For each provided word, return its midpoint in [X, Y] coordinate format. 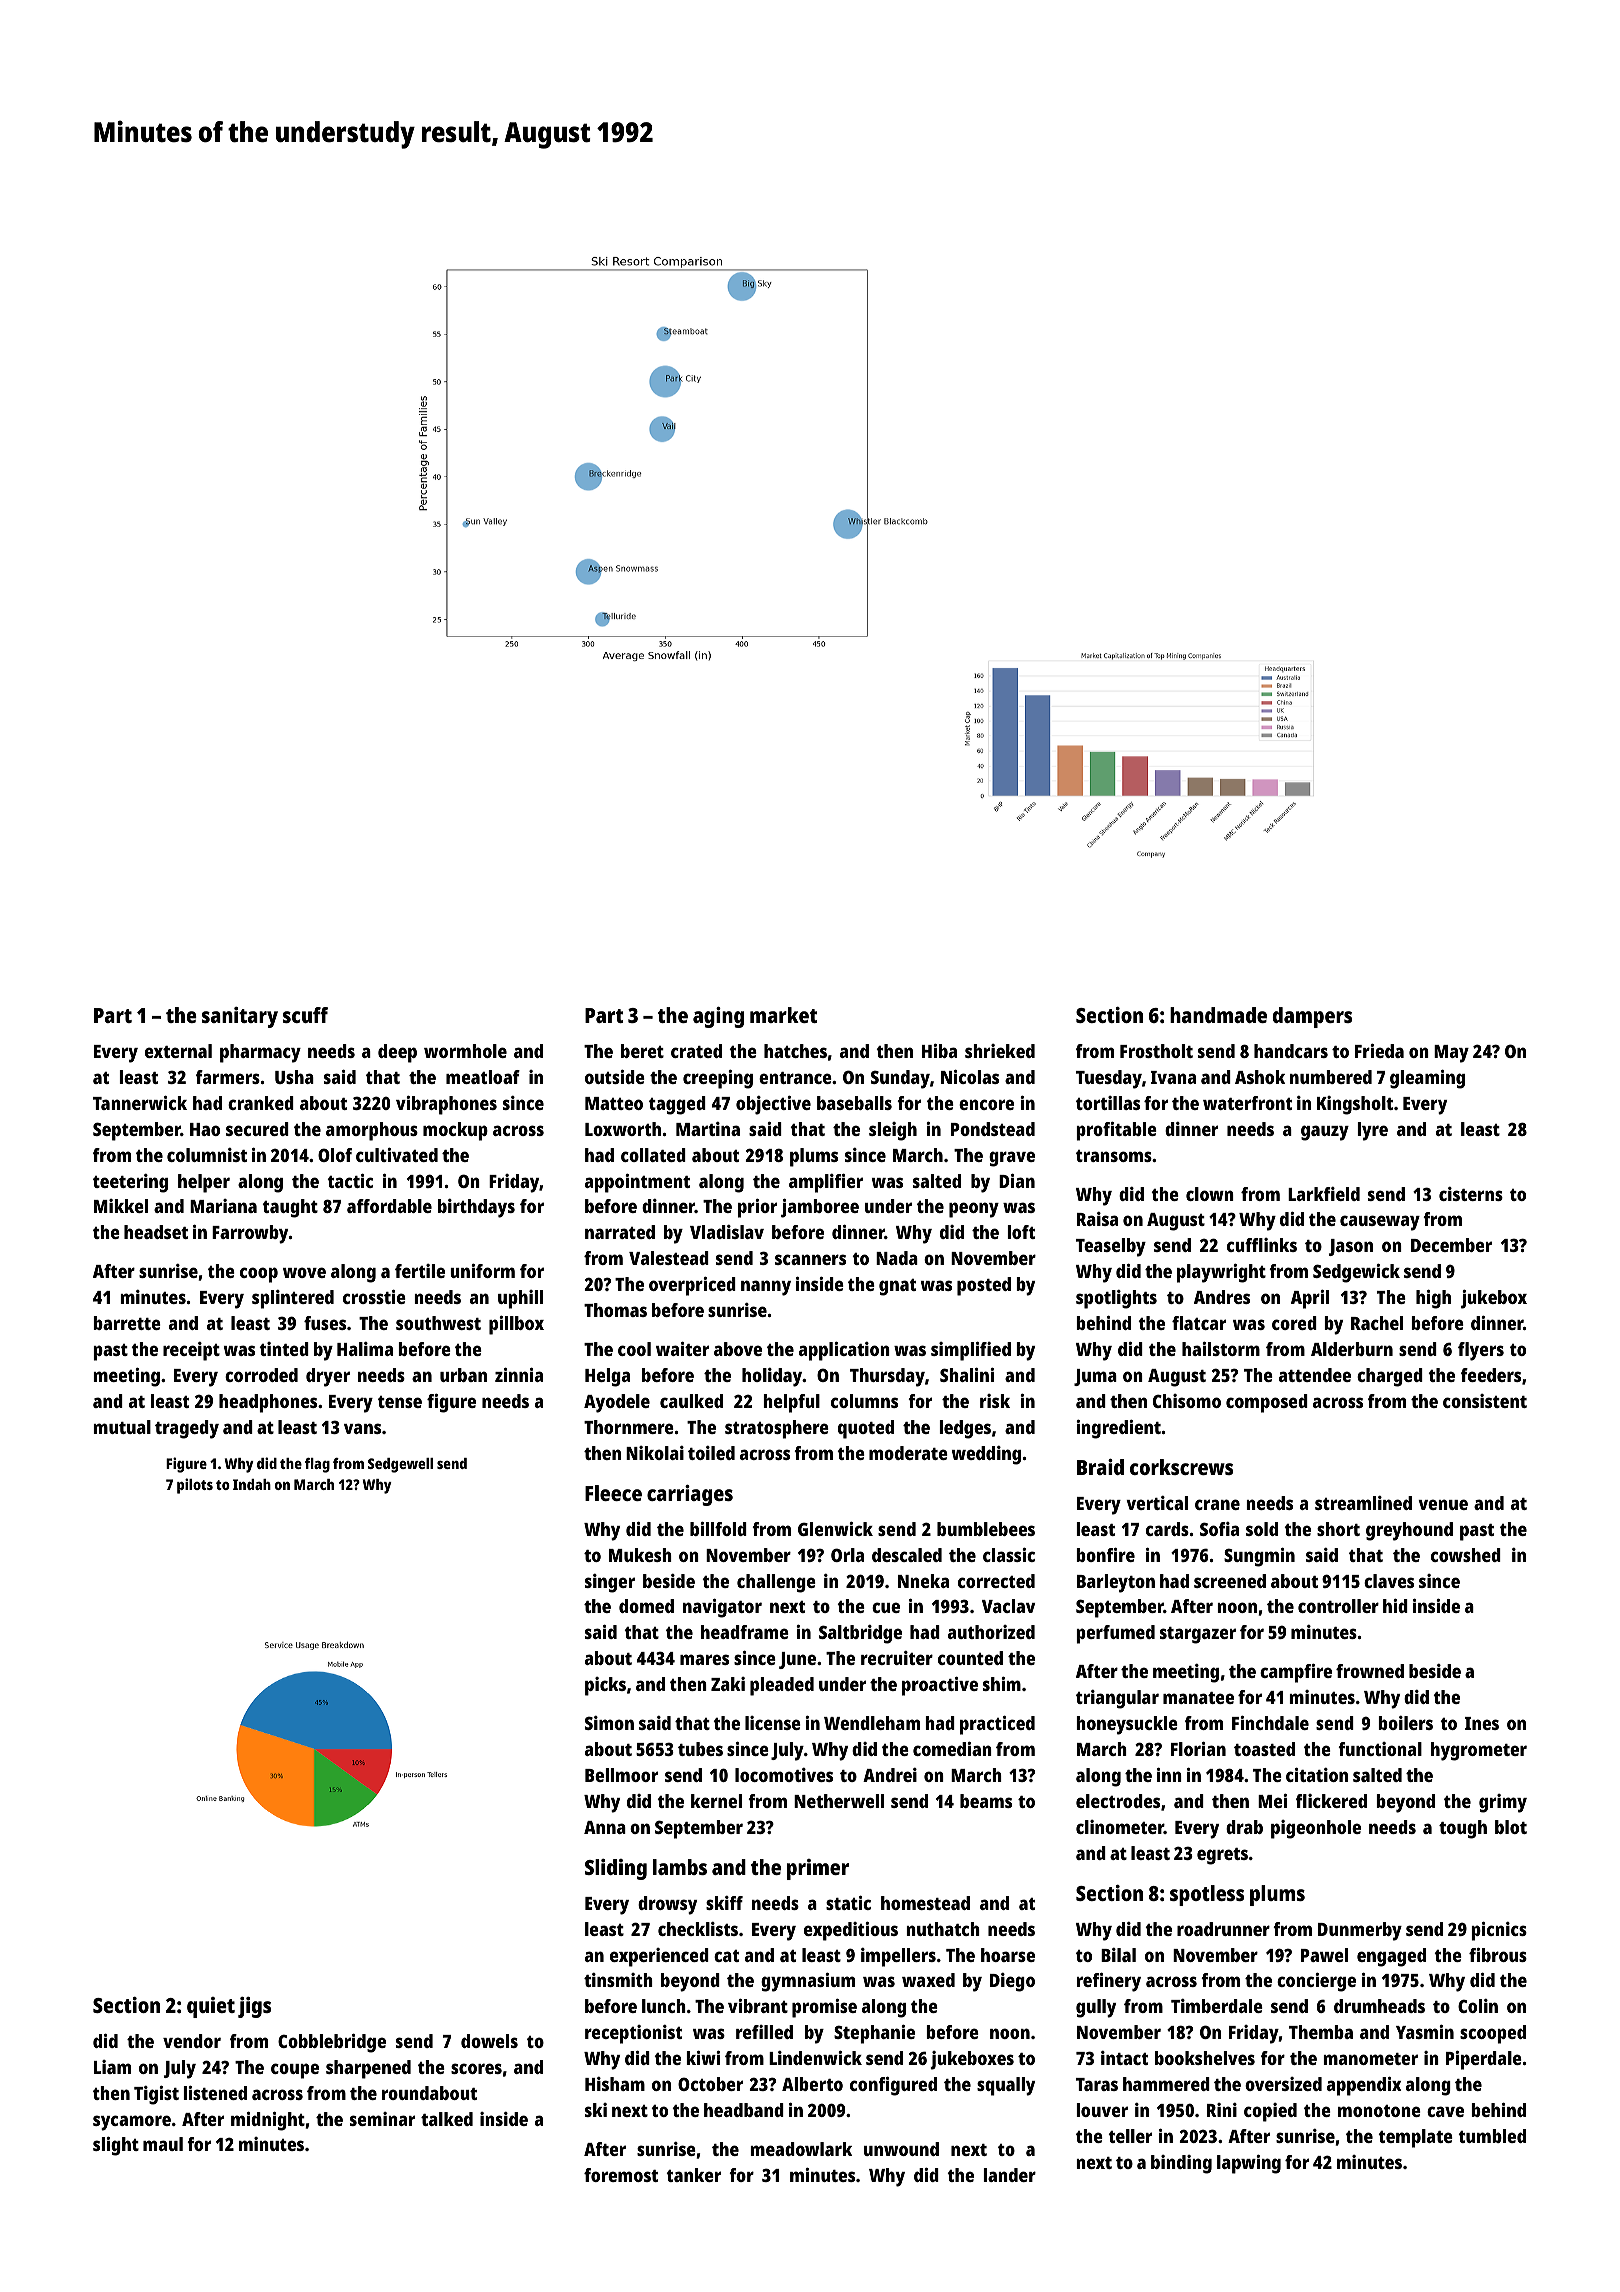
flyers [1481, 1351]
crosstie [374, 1297]
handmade [1218, 1015]
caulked [691, 1401]
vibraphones [446, 1105]
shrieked [1000, 1051]
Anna [605, 1827]
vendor [192, 2041]
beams [986, 1801]
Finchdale [1270, 1723]
